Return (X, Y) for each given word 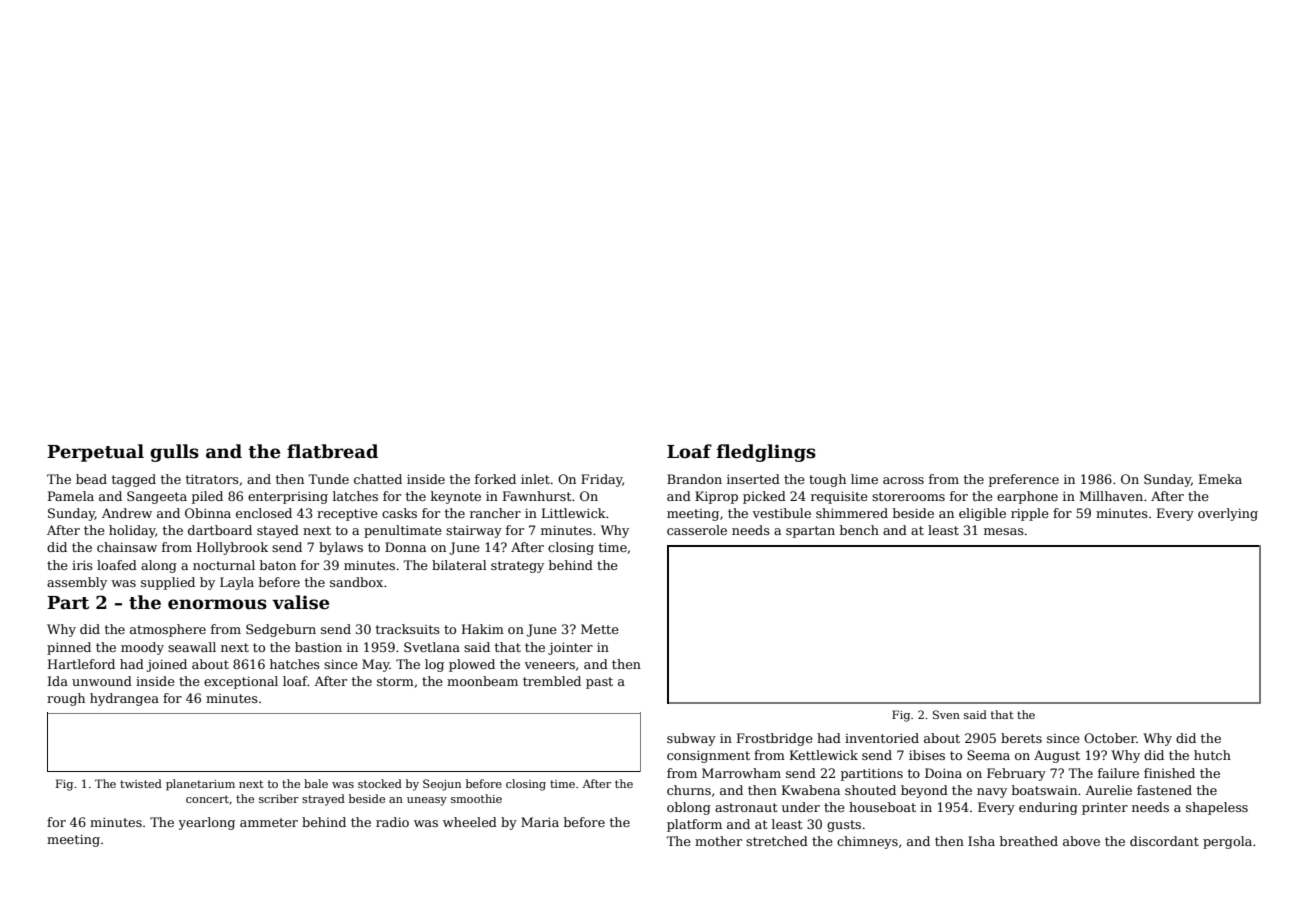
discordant (1164, 841)
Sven (946, 714)
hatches (295, 664)
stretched (777, 841)
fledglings (766, 453)
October (1110, 738)
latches (355, 496)
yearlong (206, 823)
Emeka (1220, 479)
